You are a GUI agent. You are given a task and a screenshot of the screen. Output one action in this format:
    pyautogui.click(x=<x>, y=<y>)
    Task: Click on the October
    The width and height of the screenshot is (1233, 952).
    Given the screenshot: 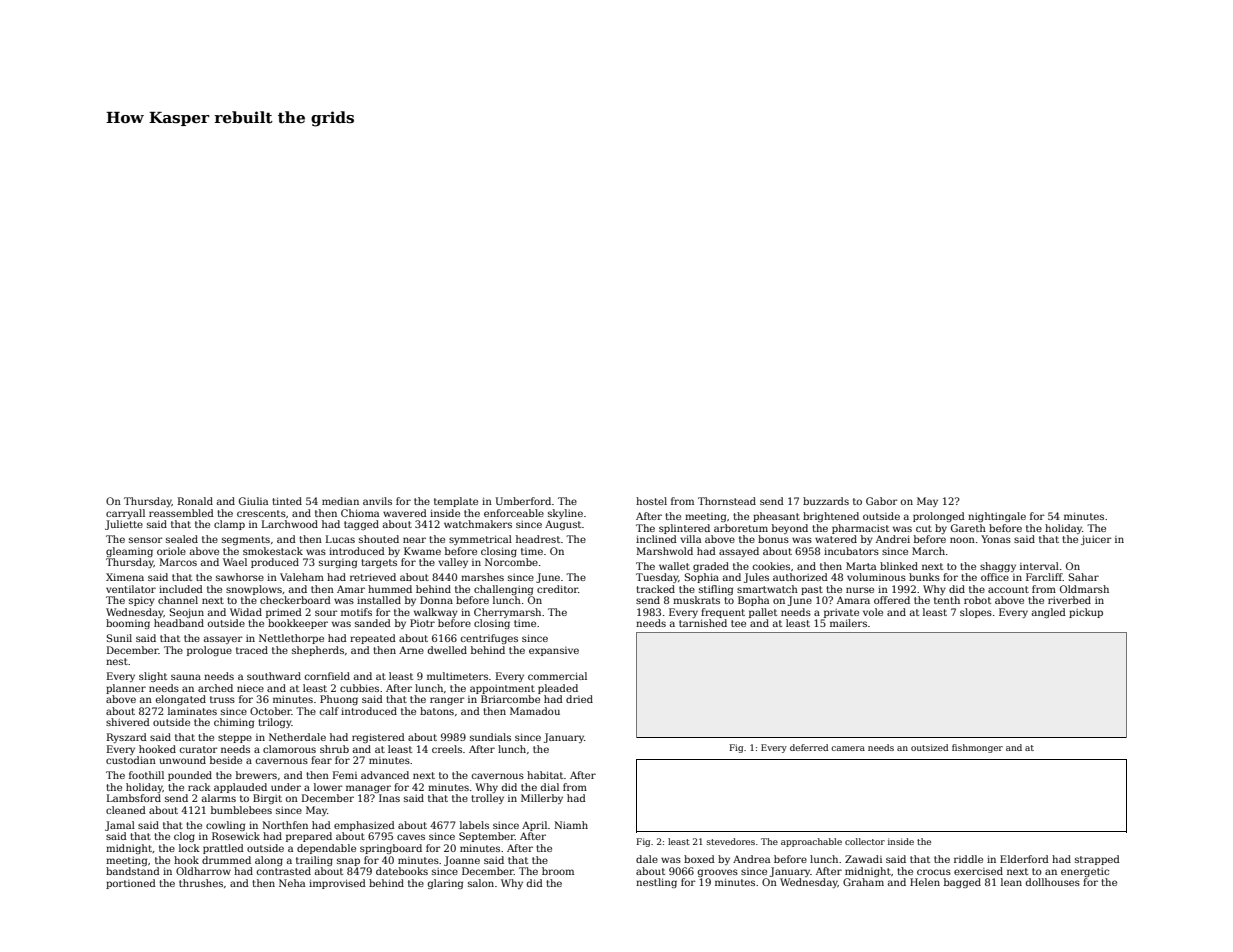 What is the action you would take?
    pyautogui.click(x=271, y=711)
